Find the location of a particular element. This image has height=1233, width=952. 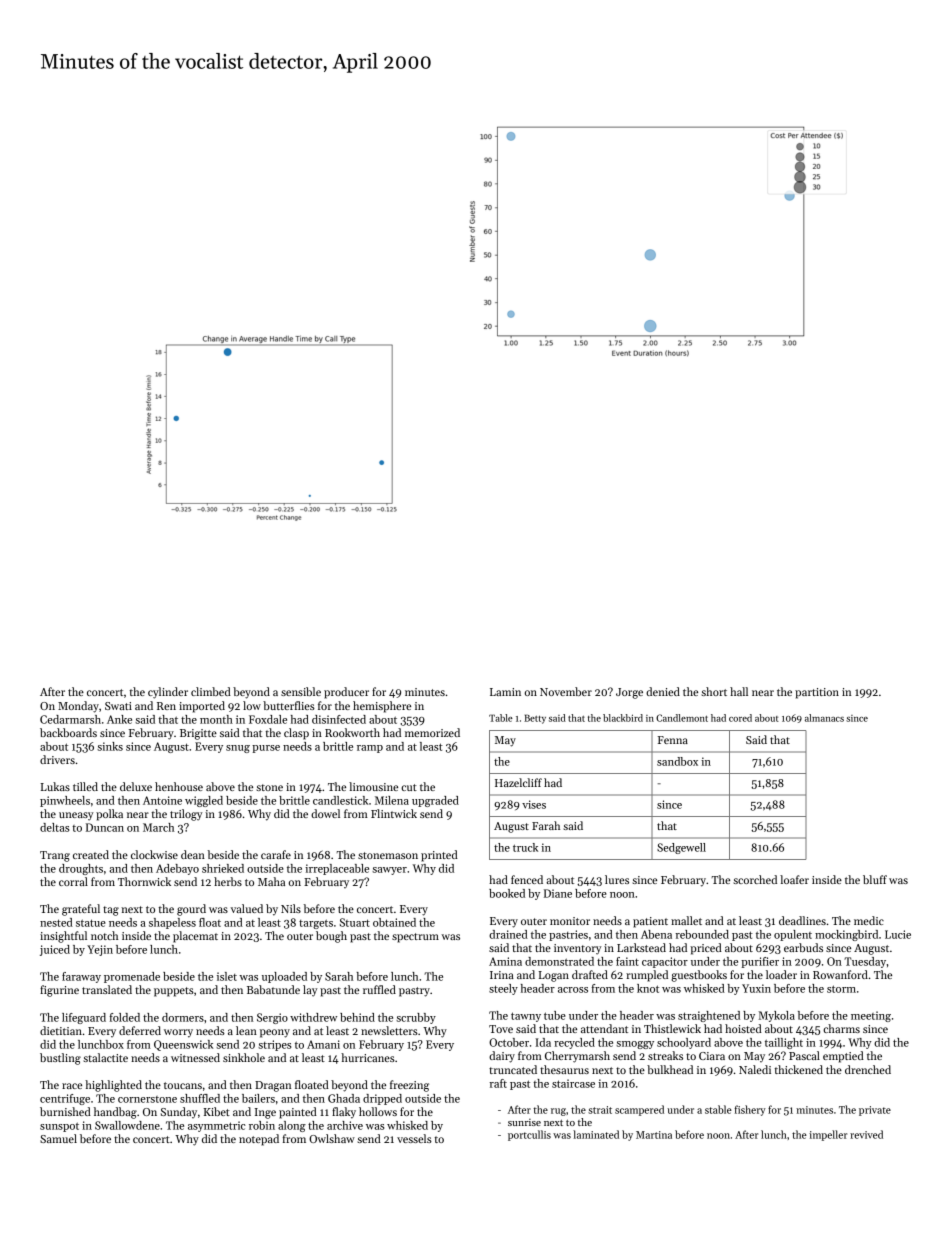

sandbox is located at coordinates (677, 761).
